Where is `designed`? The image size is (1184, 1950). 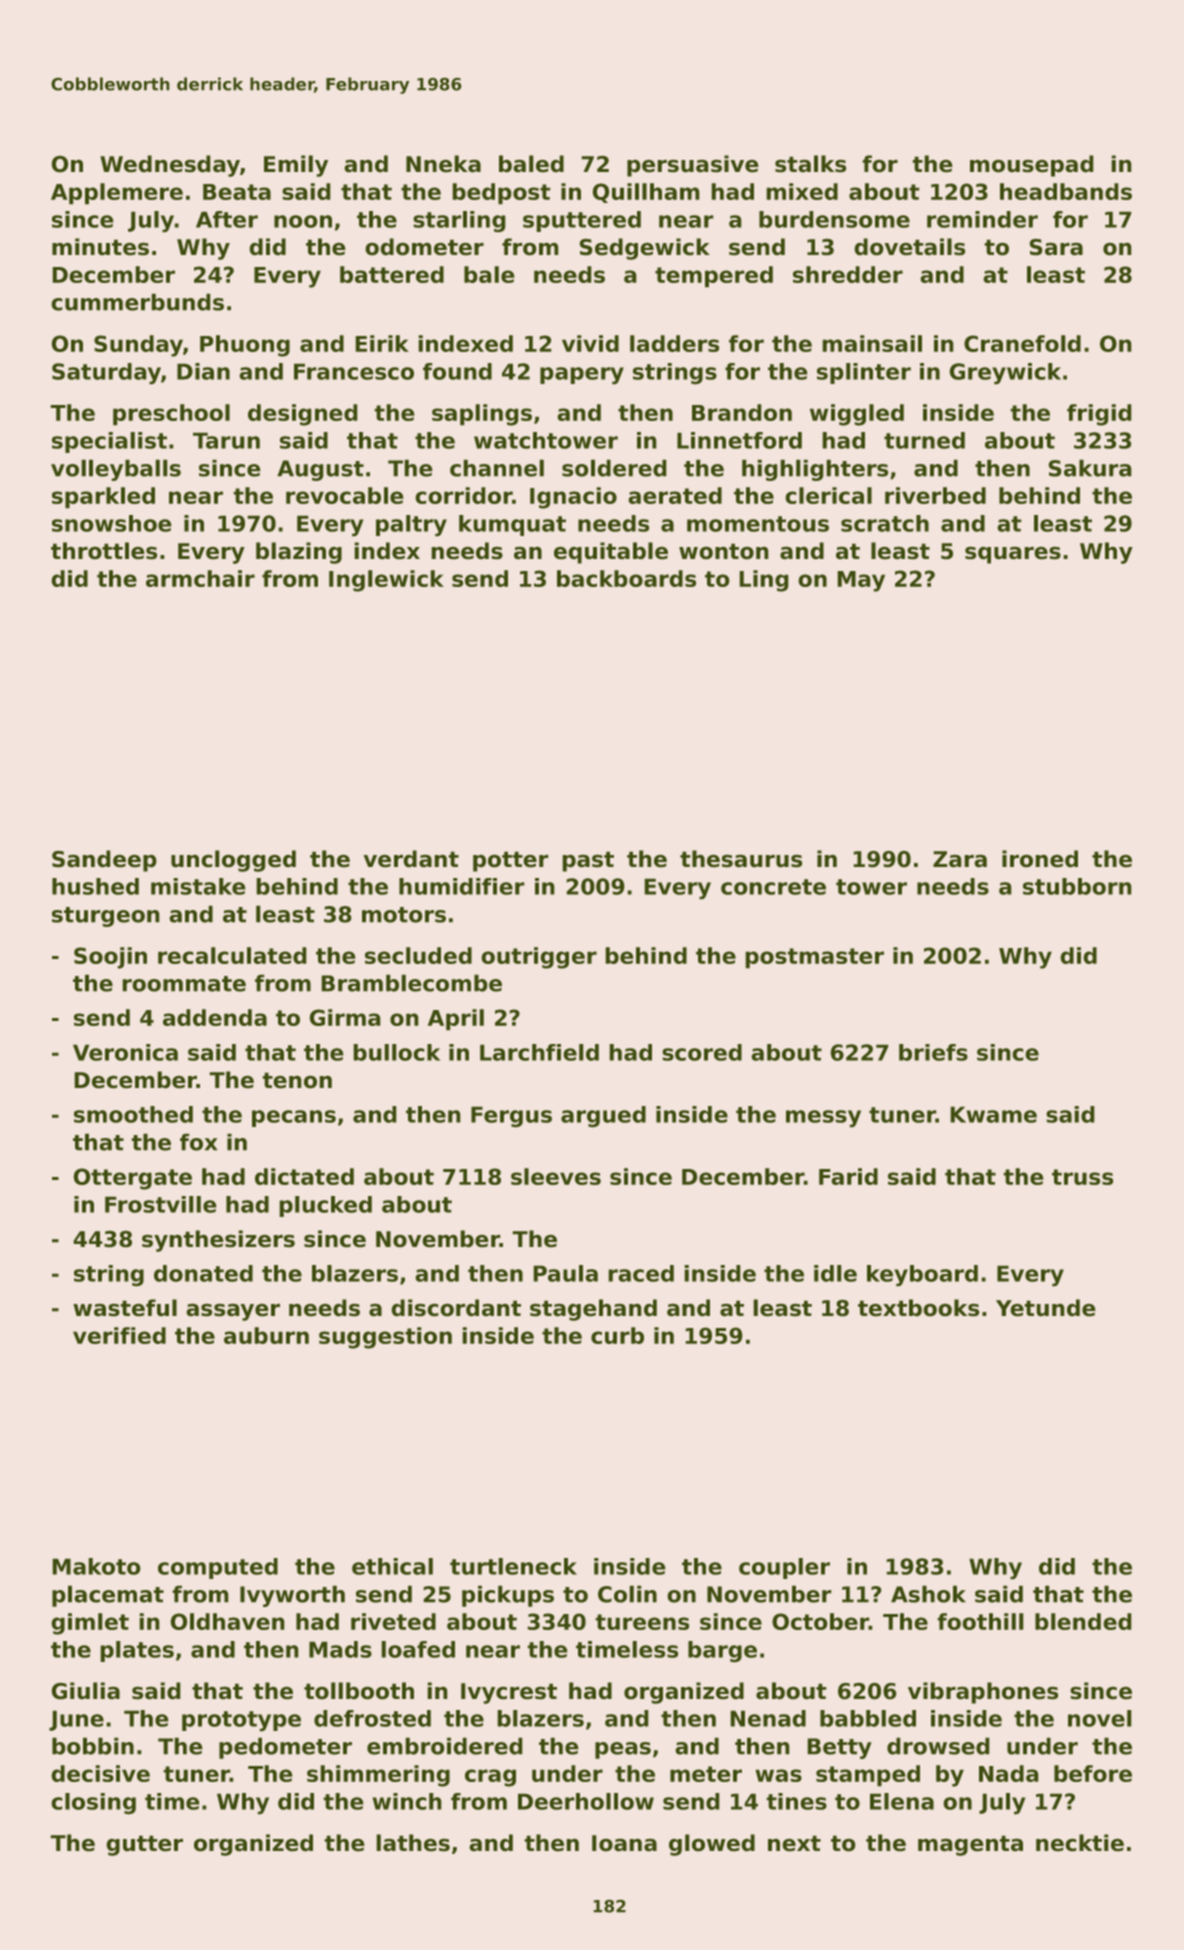
designed is located at coordinates (302, 415).
